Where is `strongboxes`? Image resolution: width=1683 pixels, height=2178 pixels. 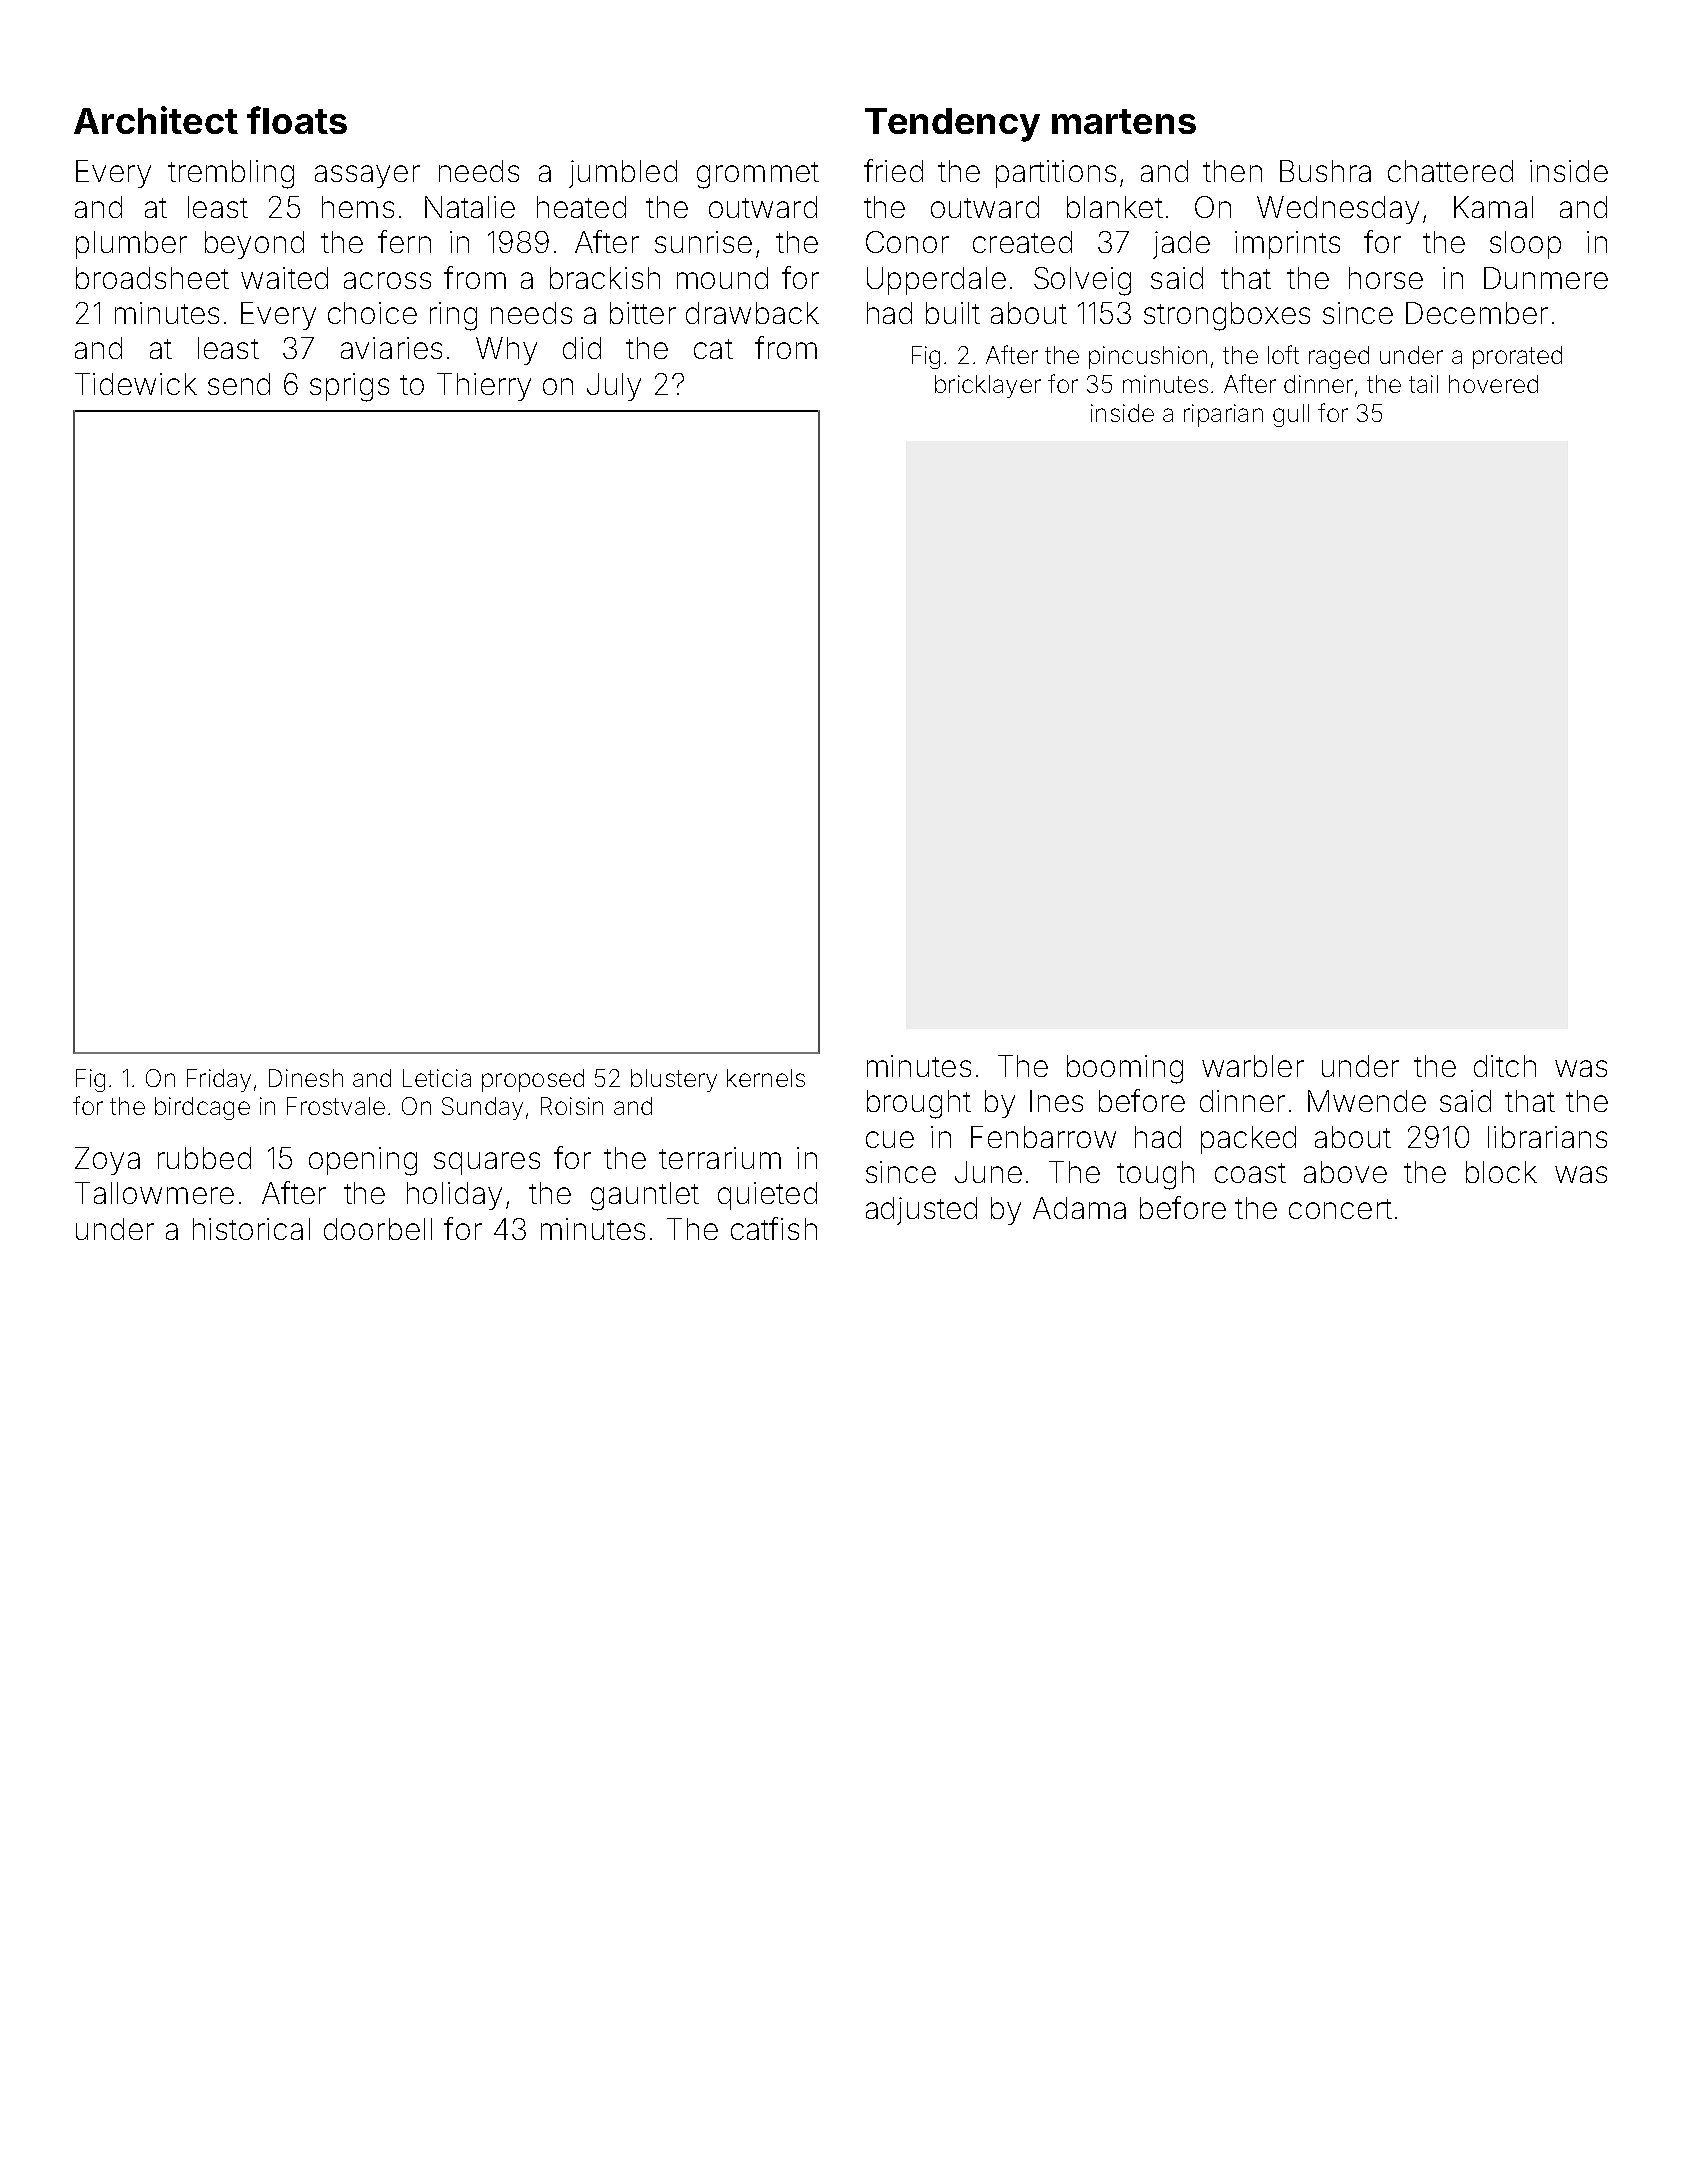
strongboxes is located at coordinates (1227, 316).
